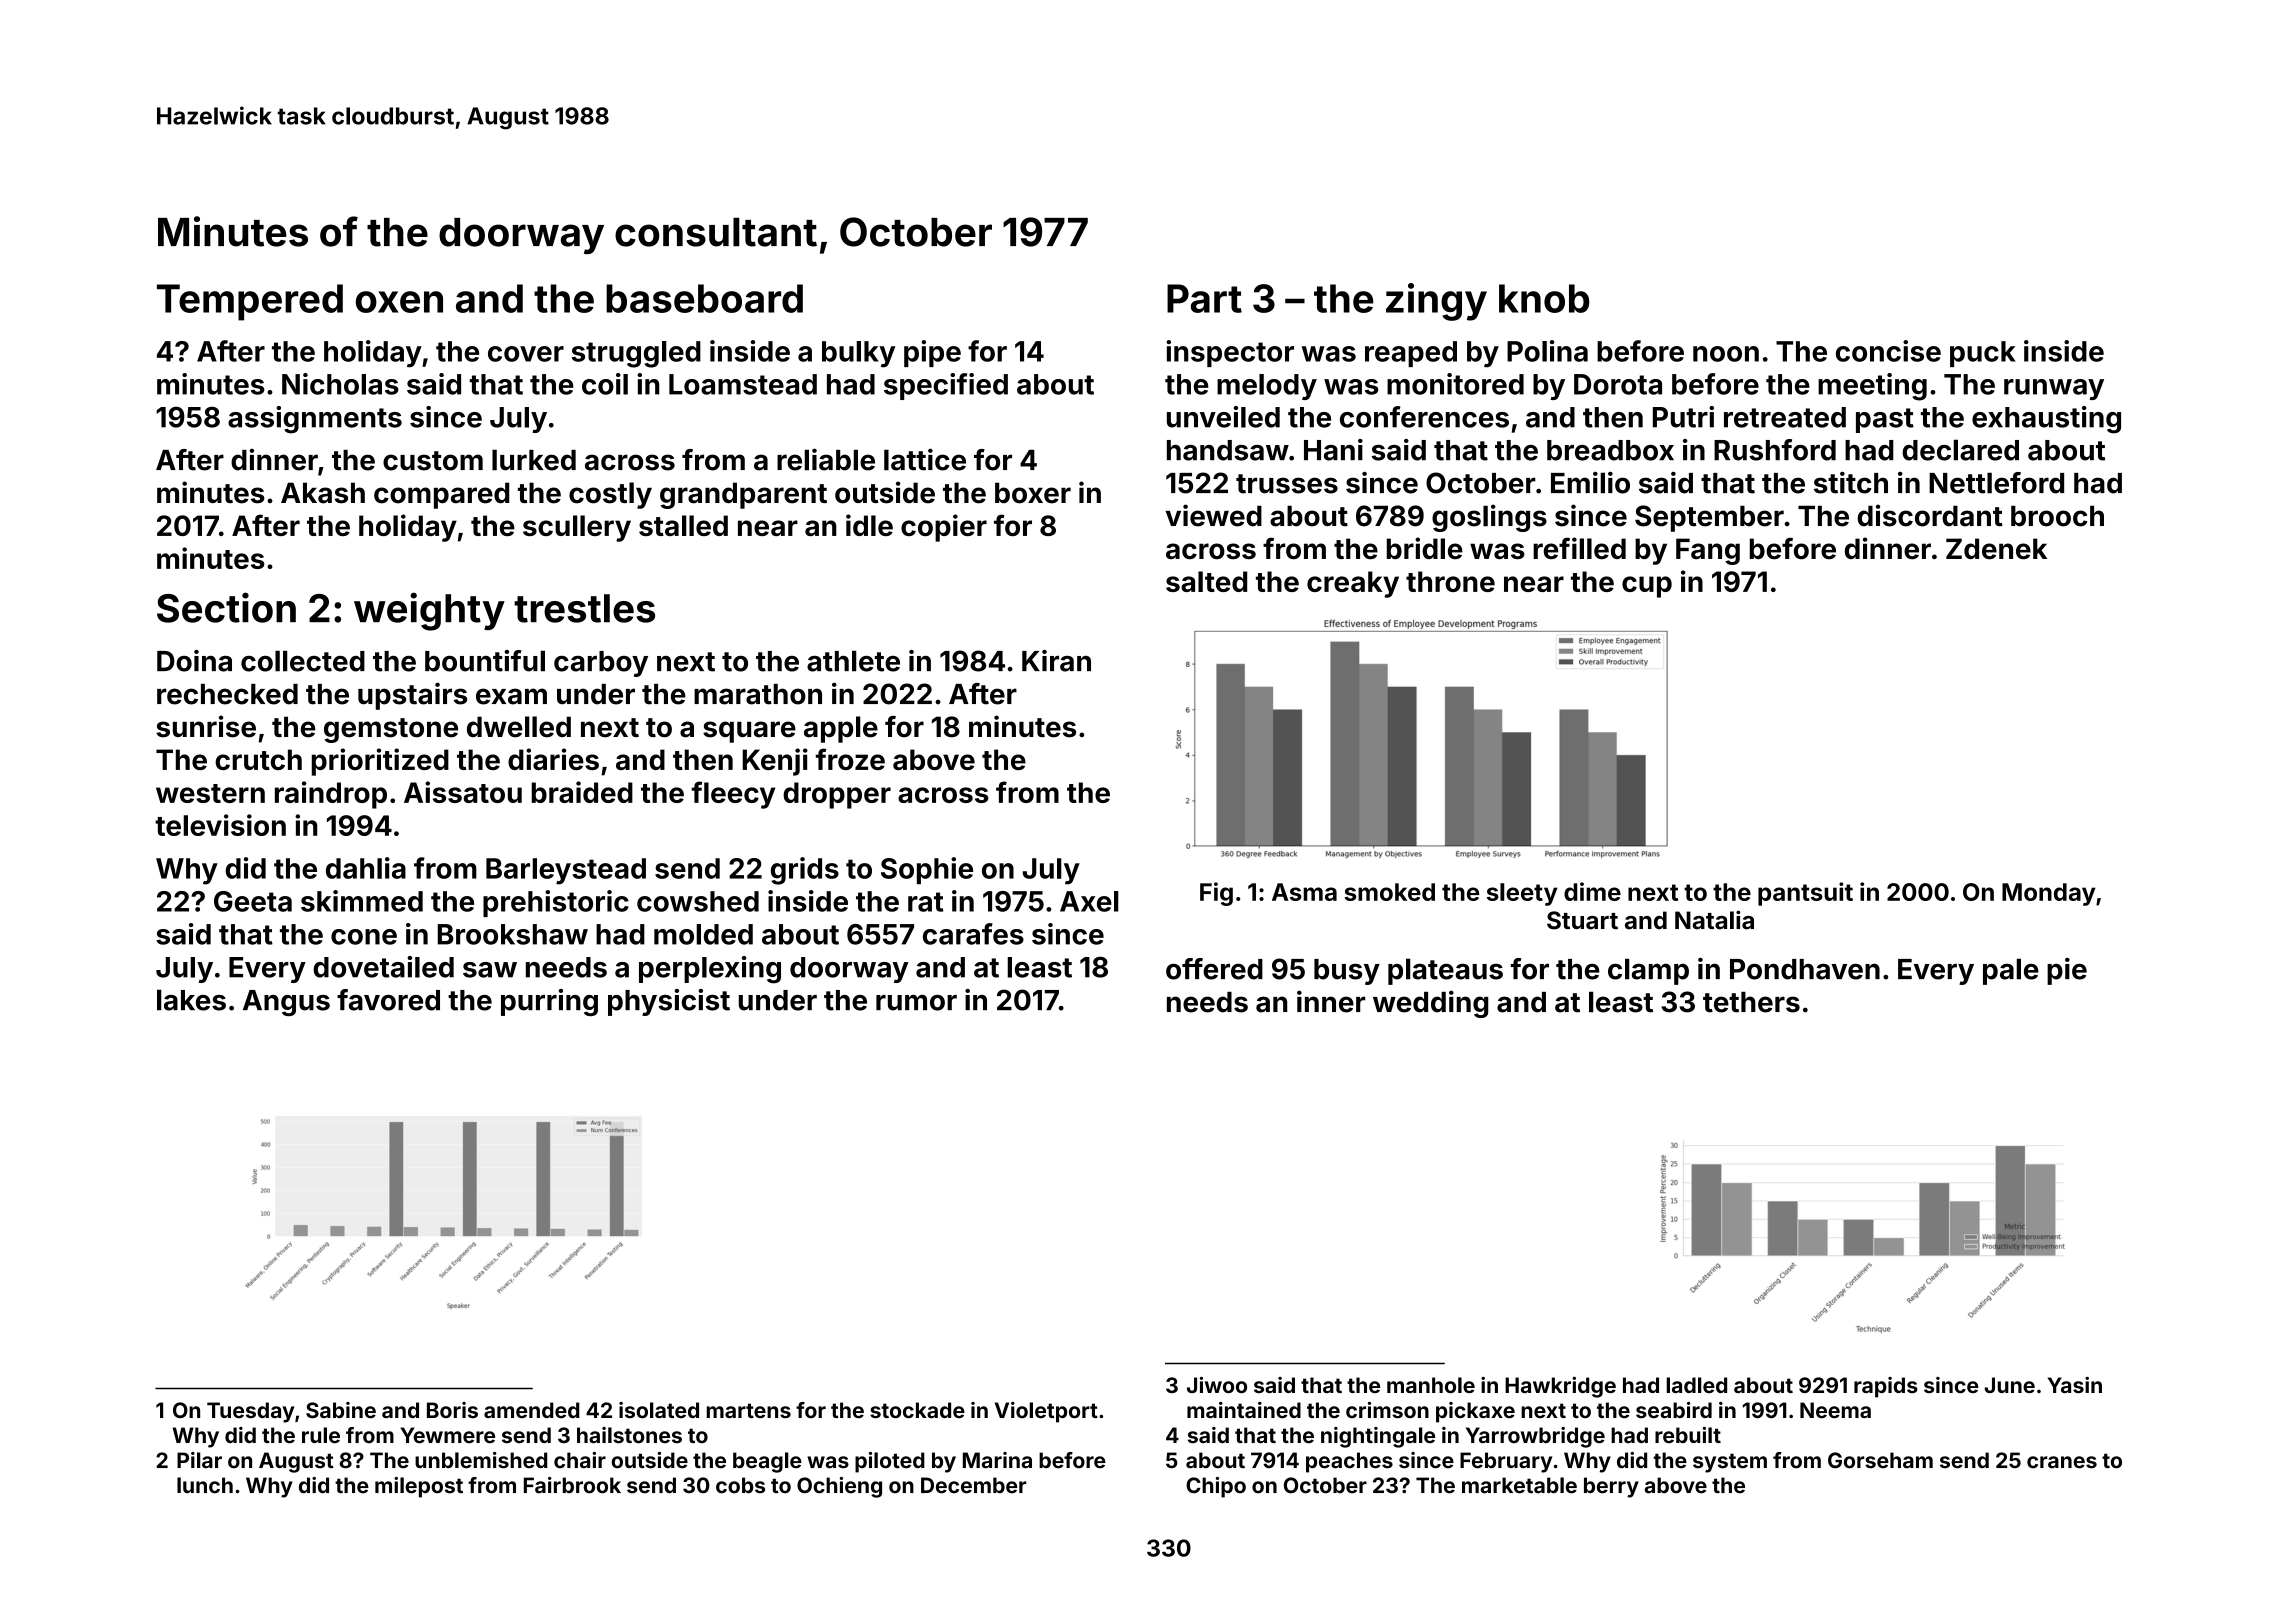  Describe the element at coordinates (429, 611) in the document. I see `weighty` at that location.
